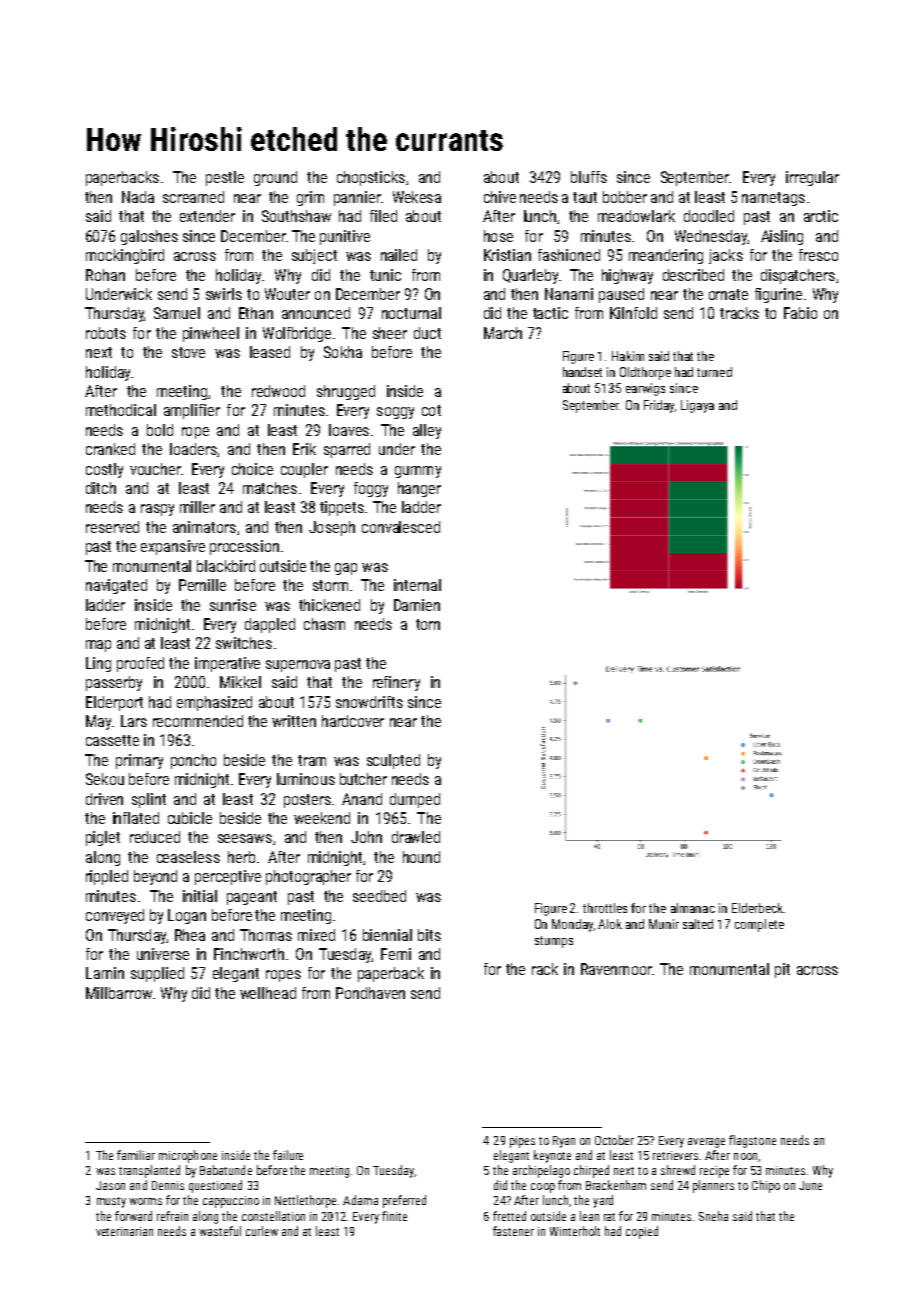  I want to click on wasteful, so click(220, 1231).
